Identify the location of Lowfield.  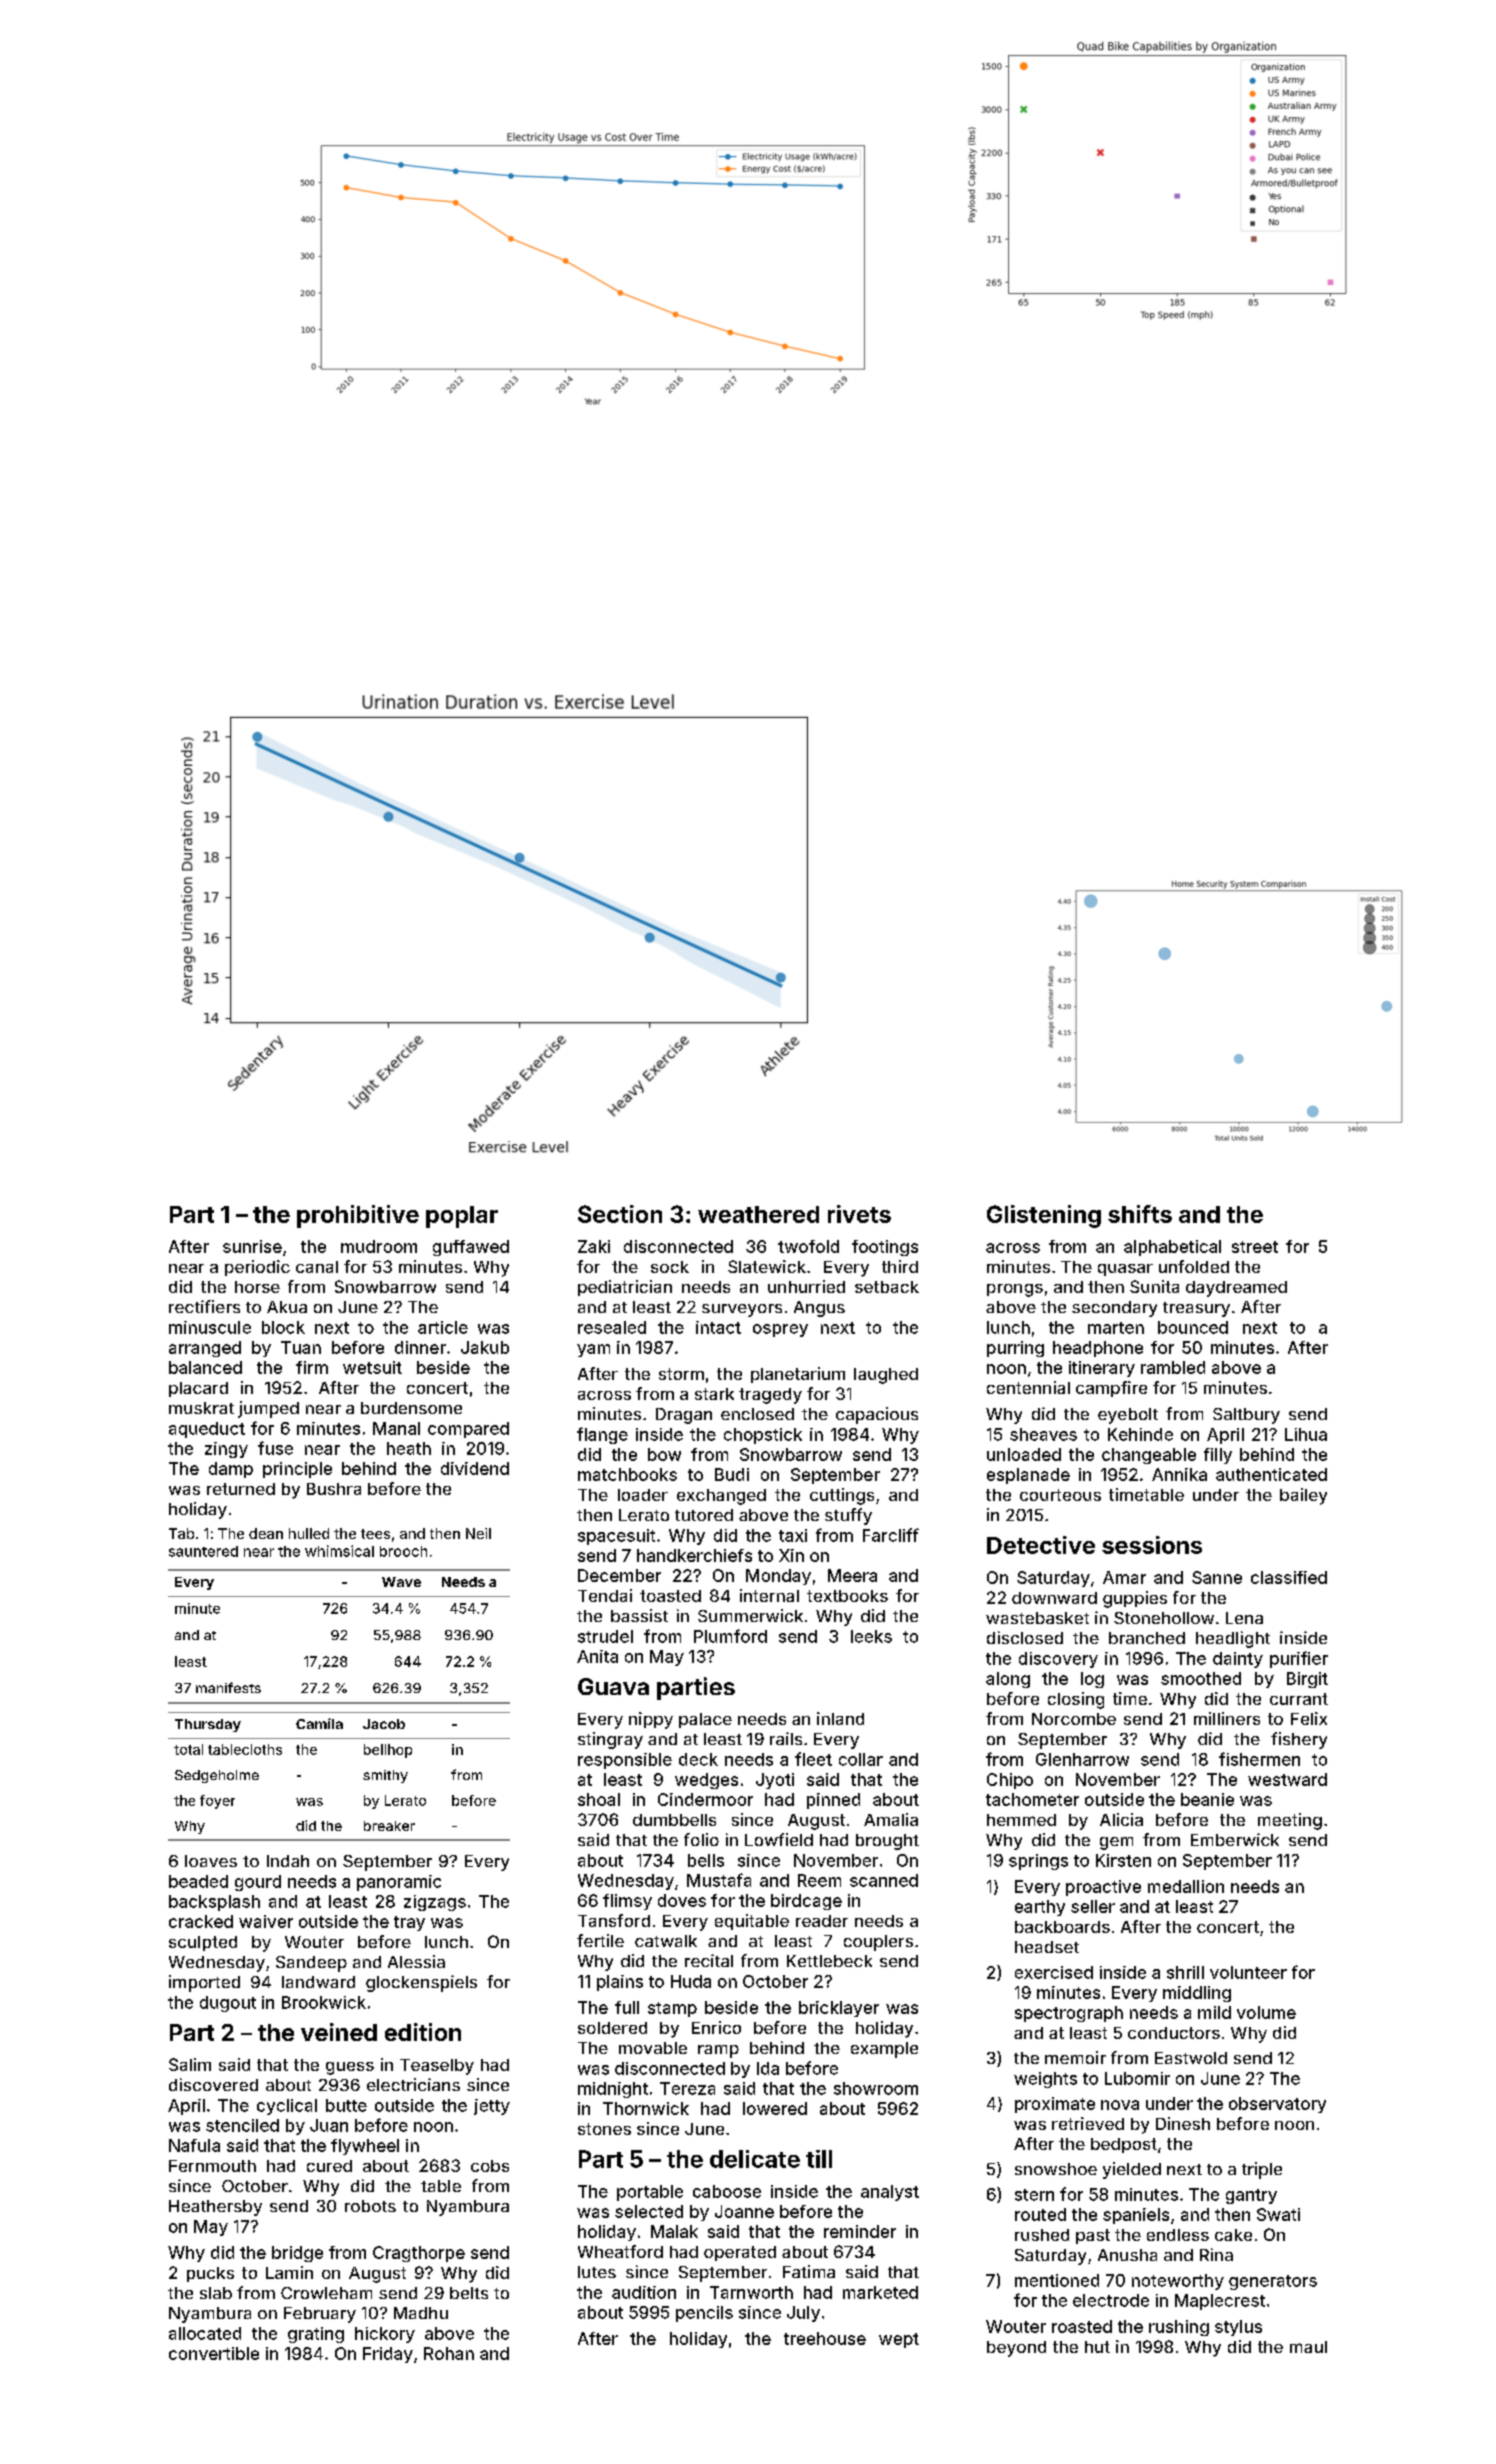
(779, 1839).
